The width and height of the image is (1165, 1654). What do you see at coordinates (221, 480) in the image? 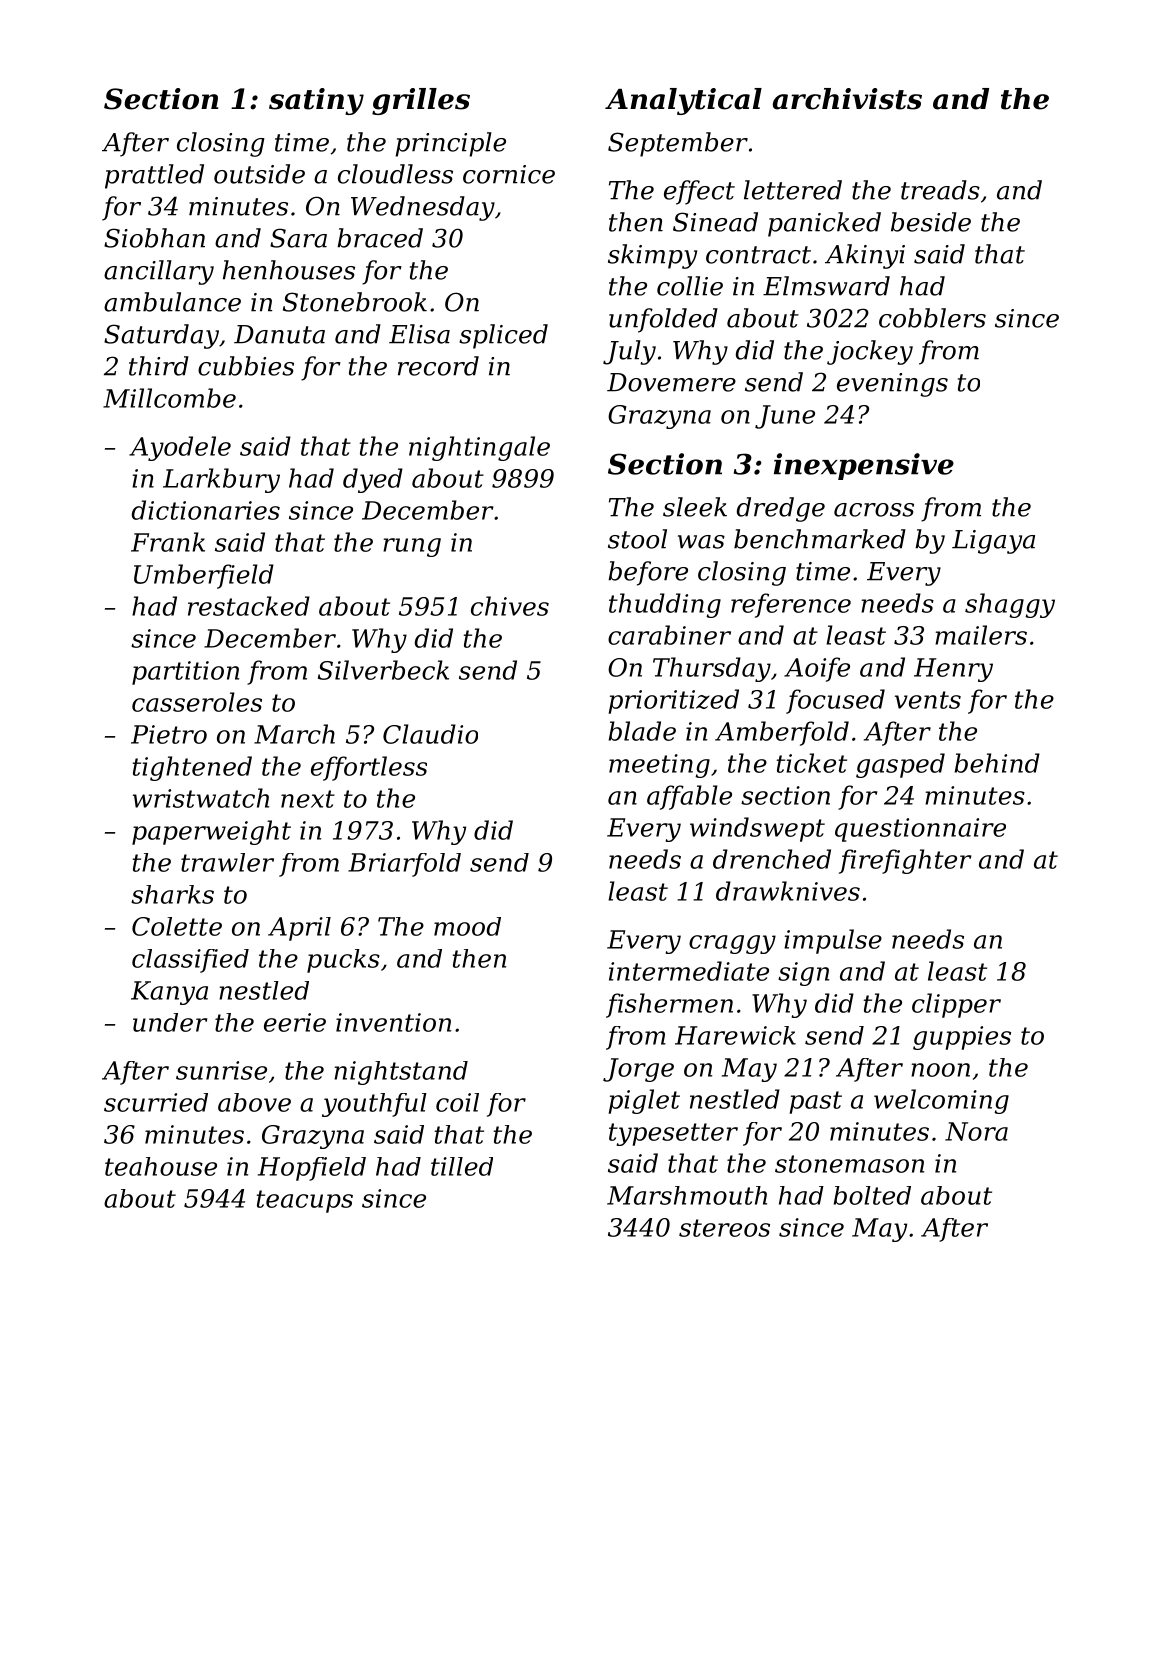
I see `Larkbury` at bounding box center [221, 480].
